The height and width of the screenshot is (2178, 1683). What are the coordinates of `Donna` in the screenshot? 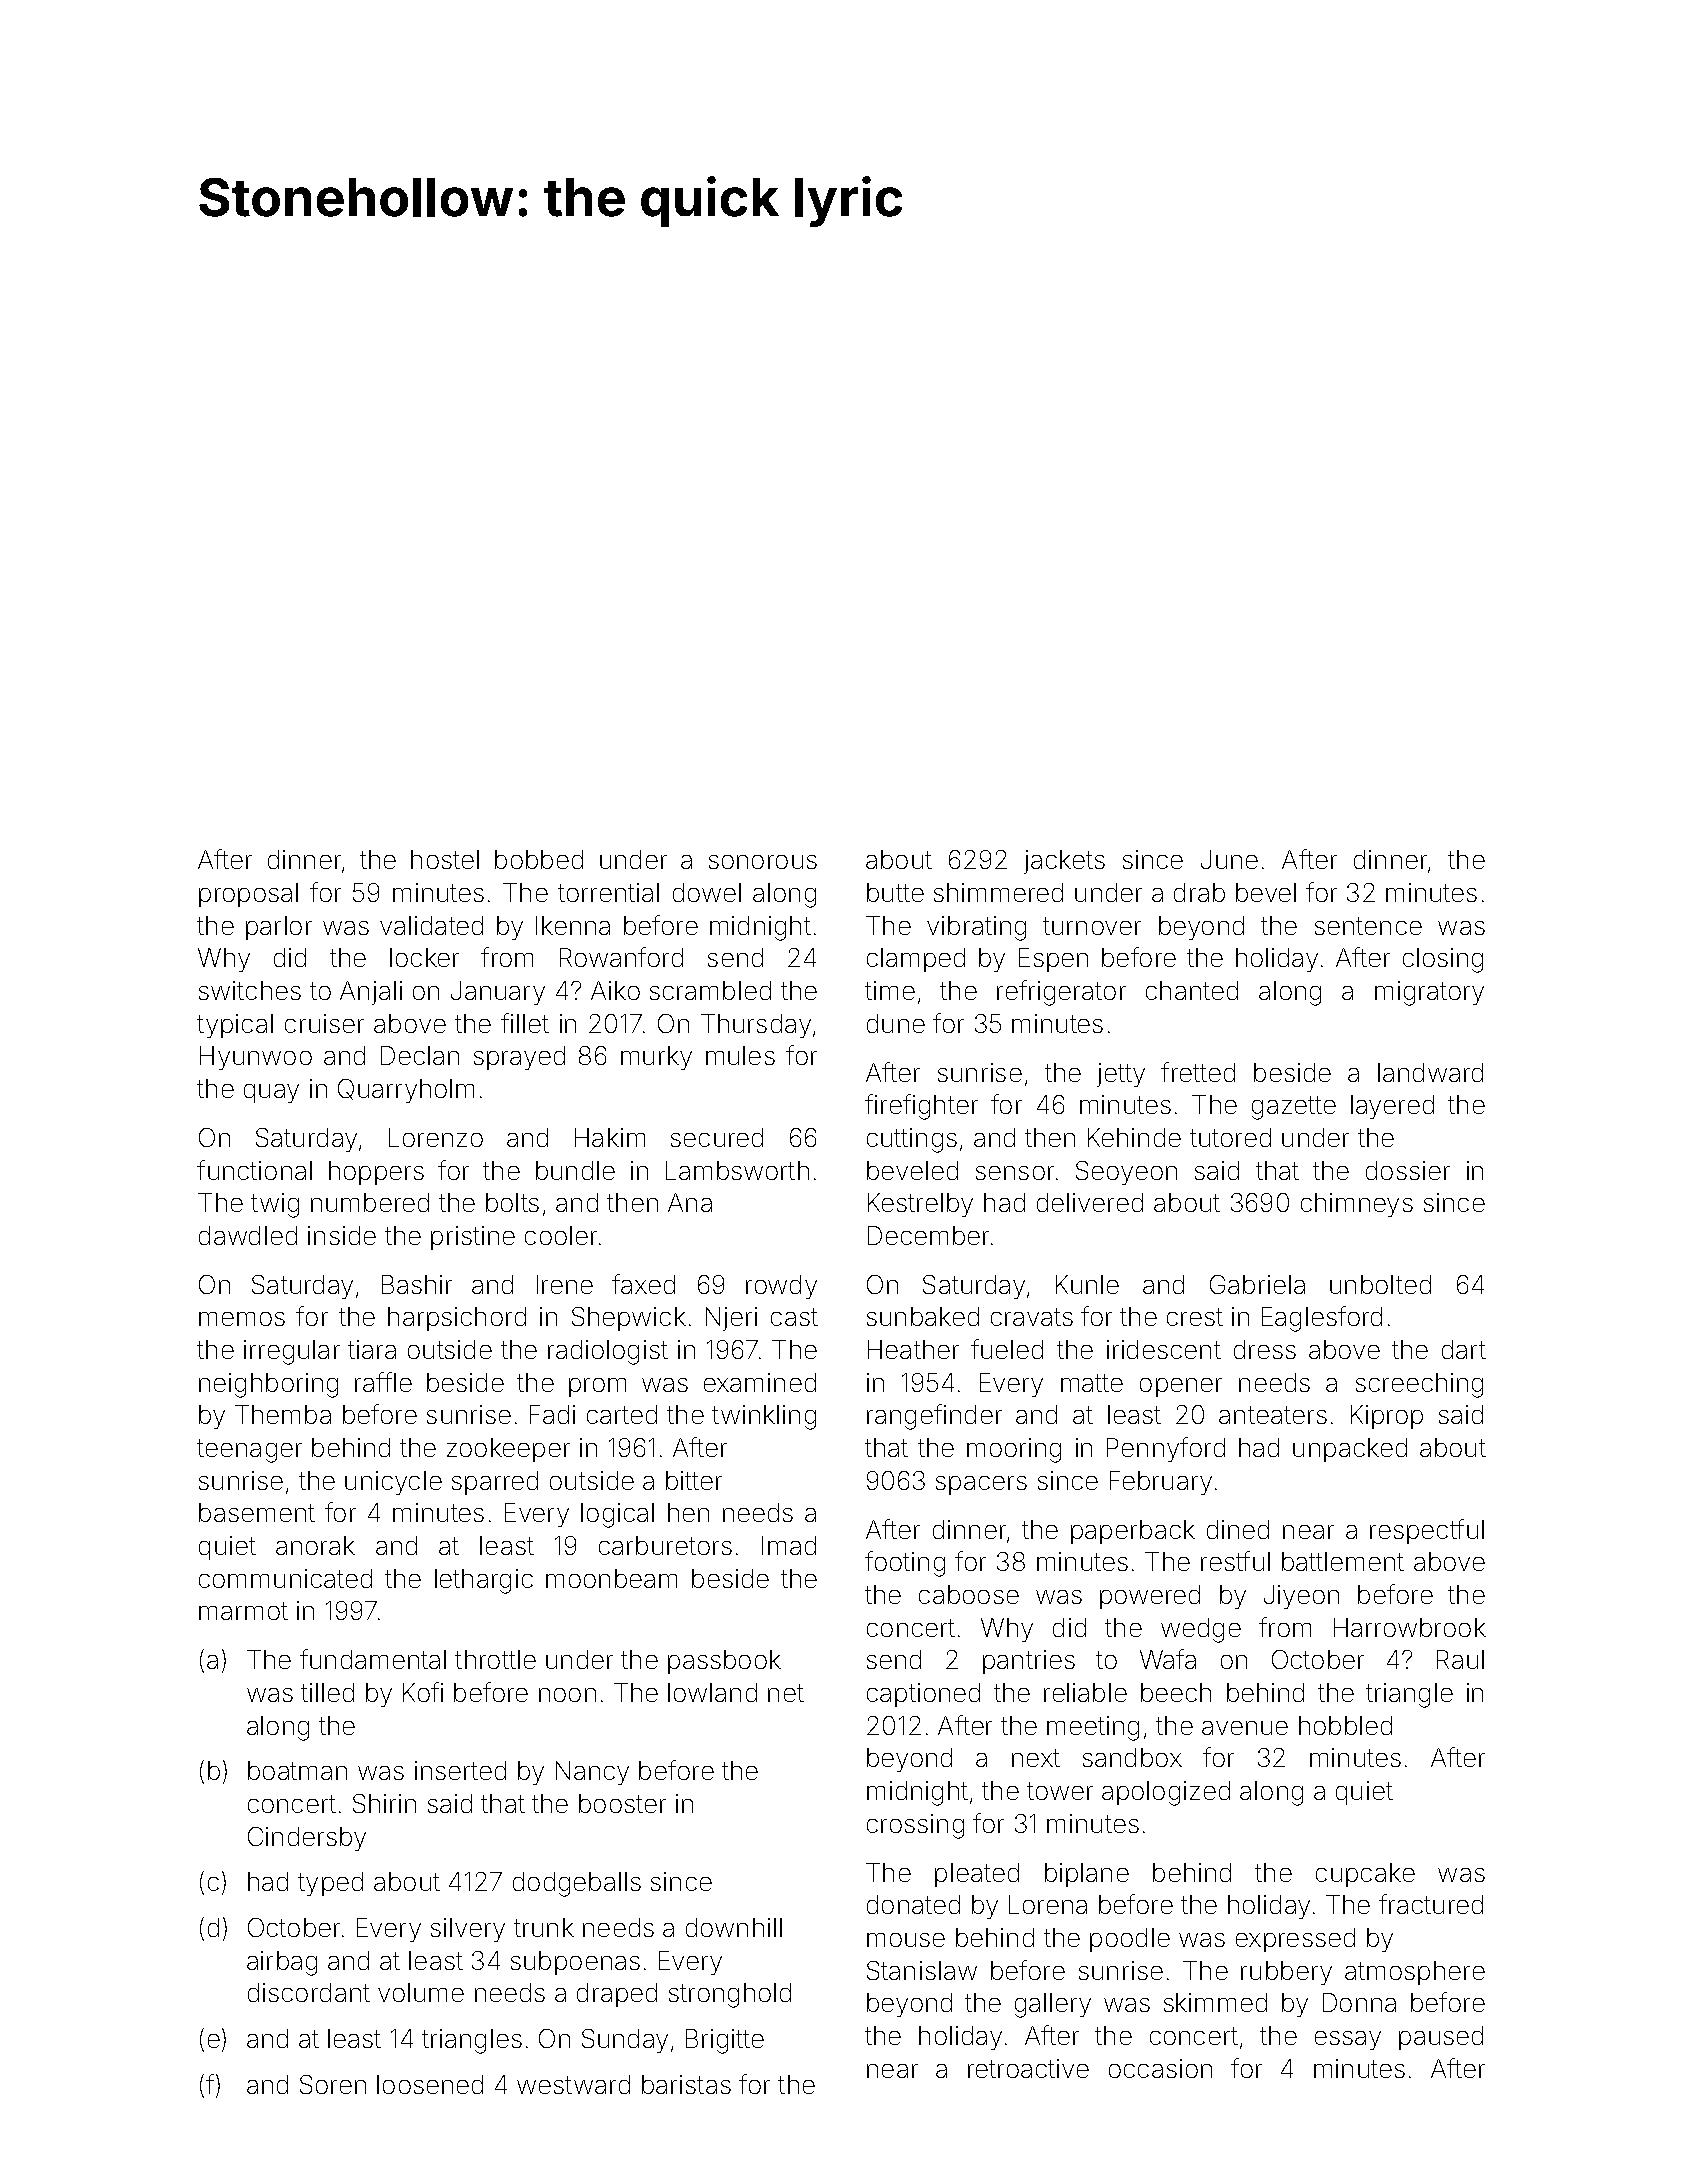 It's located at (1359, 2002).
